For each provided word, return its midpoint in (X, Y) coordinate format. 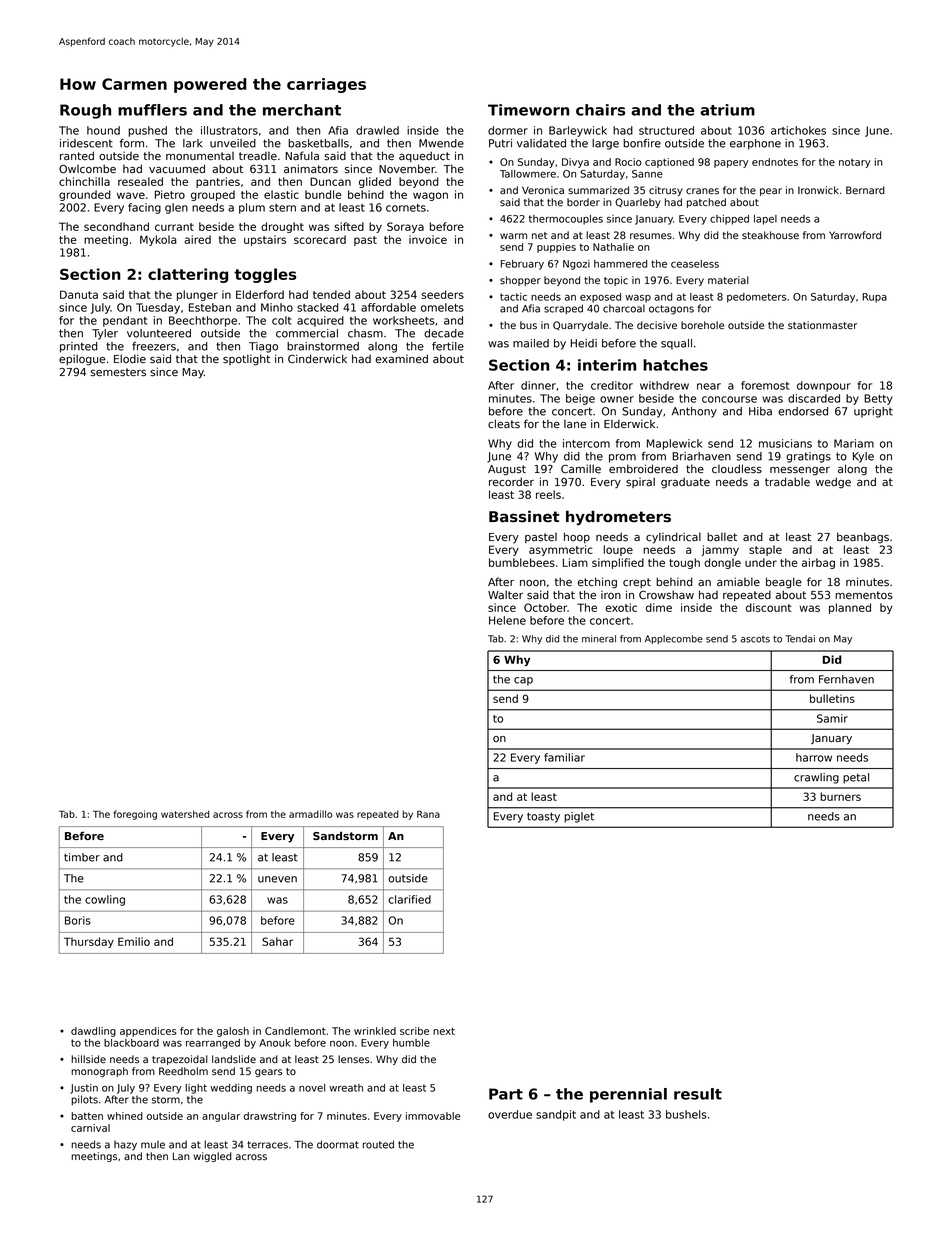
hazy (125, 1146)
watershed (185, 814)
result (698, 1094)
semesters (118, 372)
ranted (77, 155)
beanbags (863, 538)
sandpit (556, 1115)
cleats (504, 424)
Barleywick (578, 131)
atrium (728, 110)
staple (765, 550)
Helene (507, 620)
